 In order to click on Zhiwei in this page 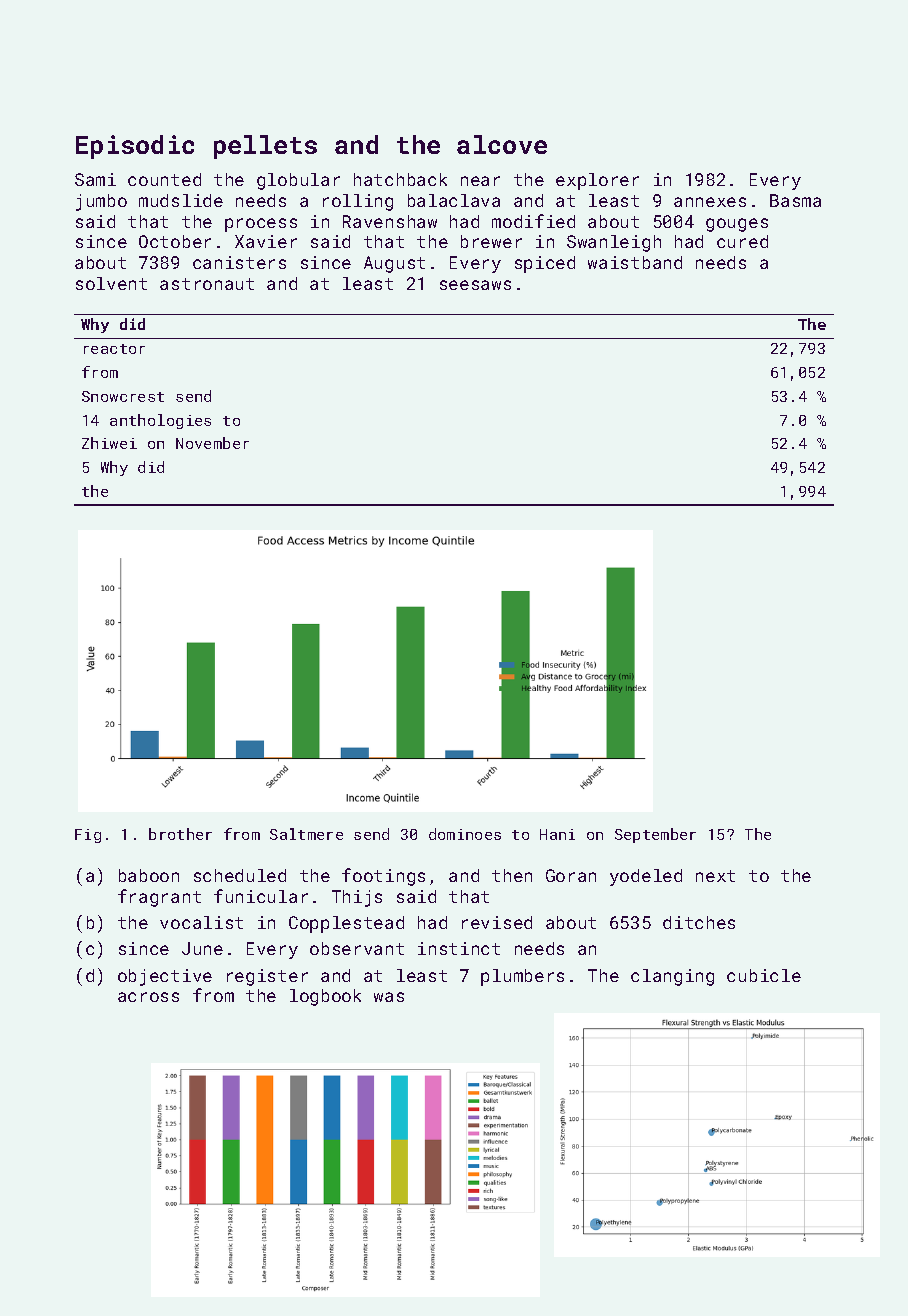, I will do `click(109, 443)`.
